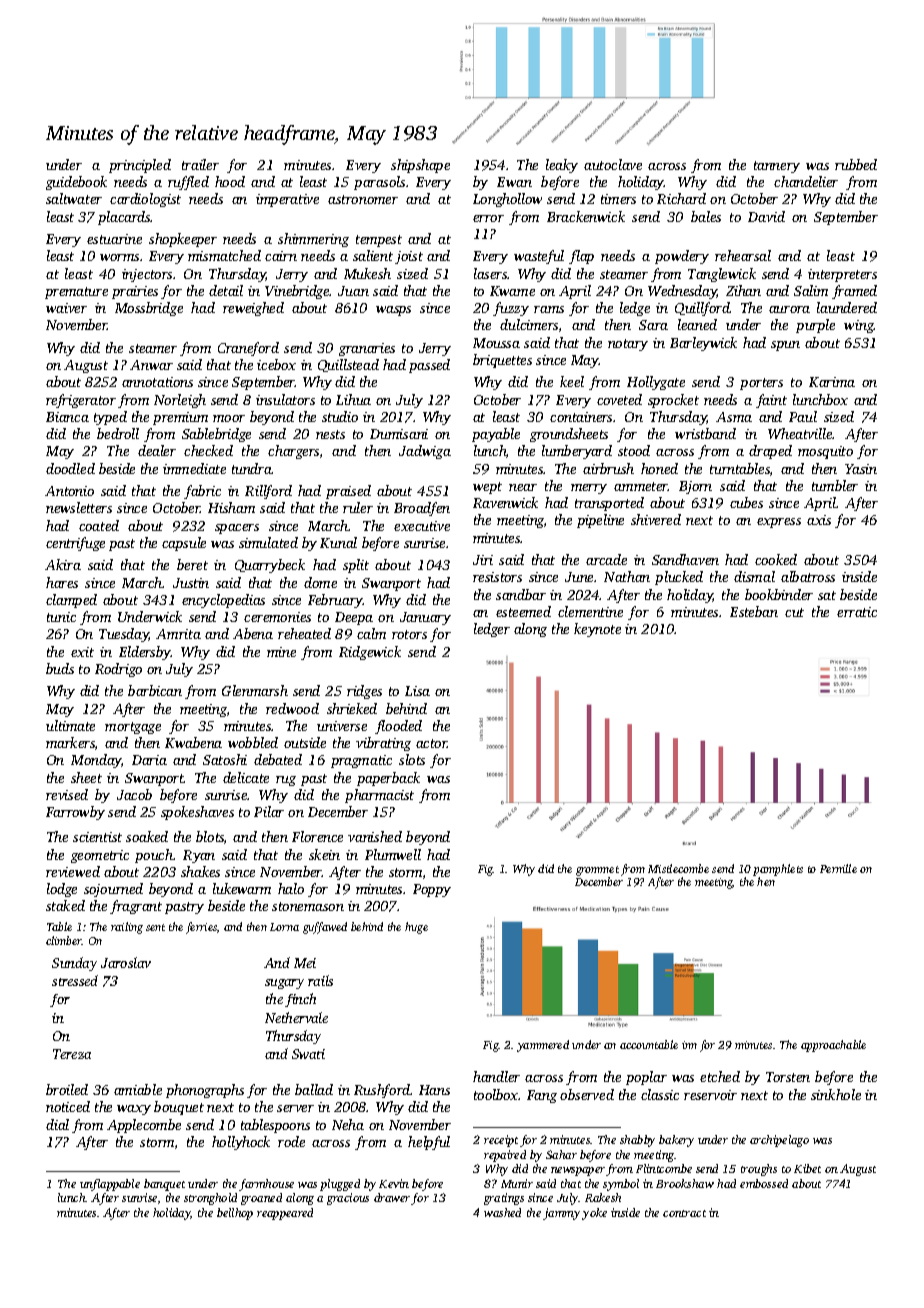  What do you see at coordinates (140, 166) in the image?
I see `principled` at bounding box center [140, 166].
